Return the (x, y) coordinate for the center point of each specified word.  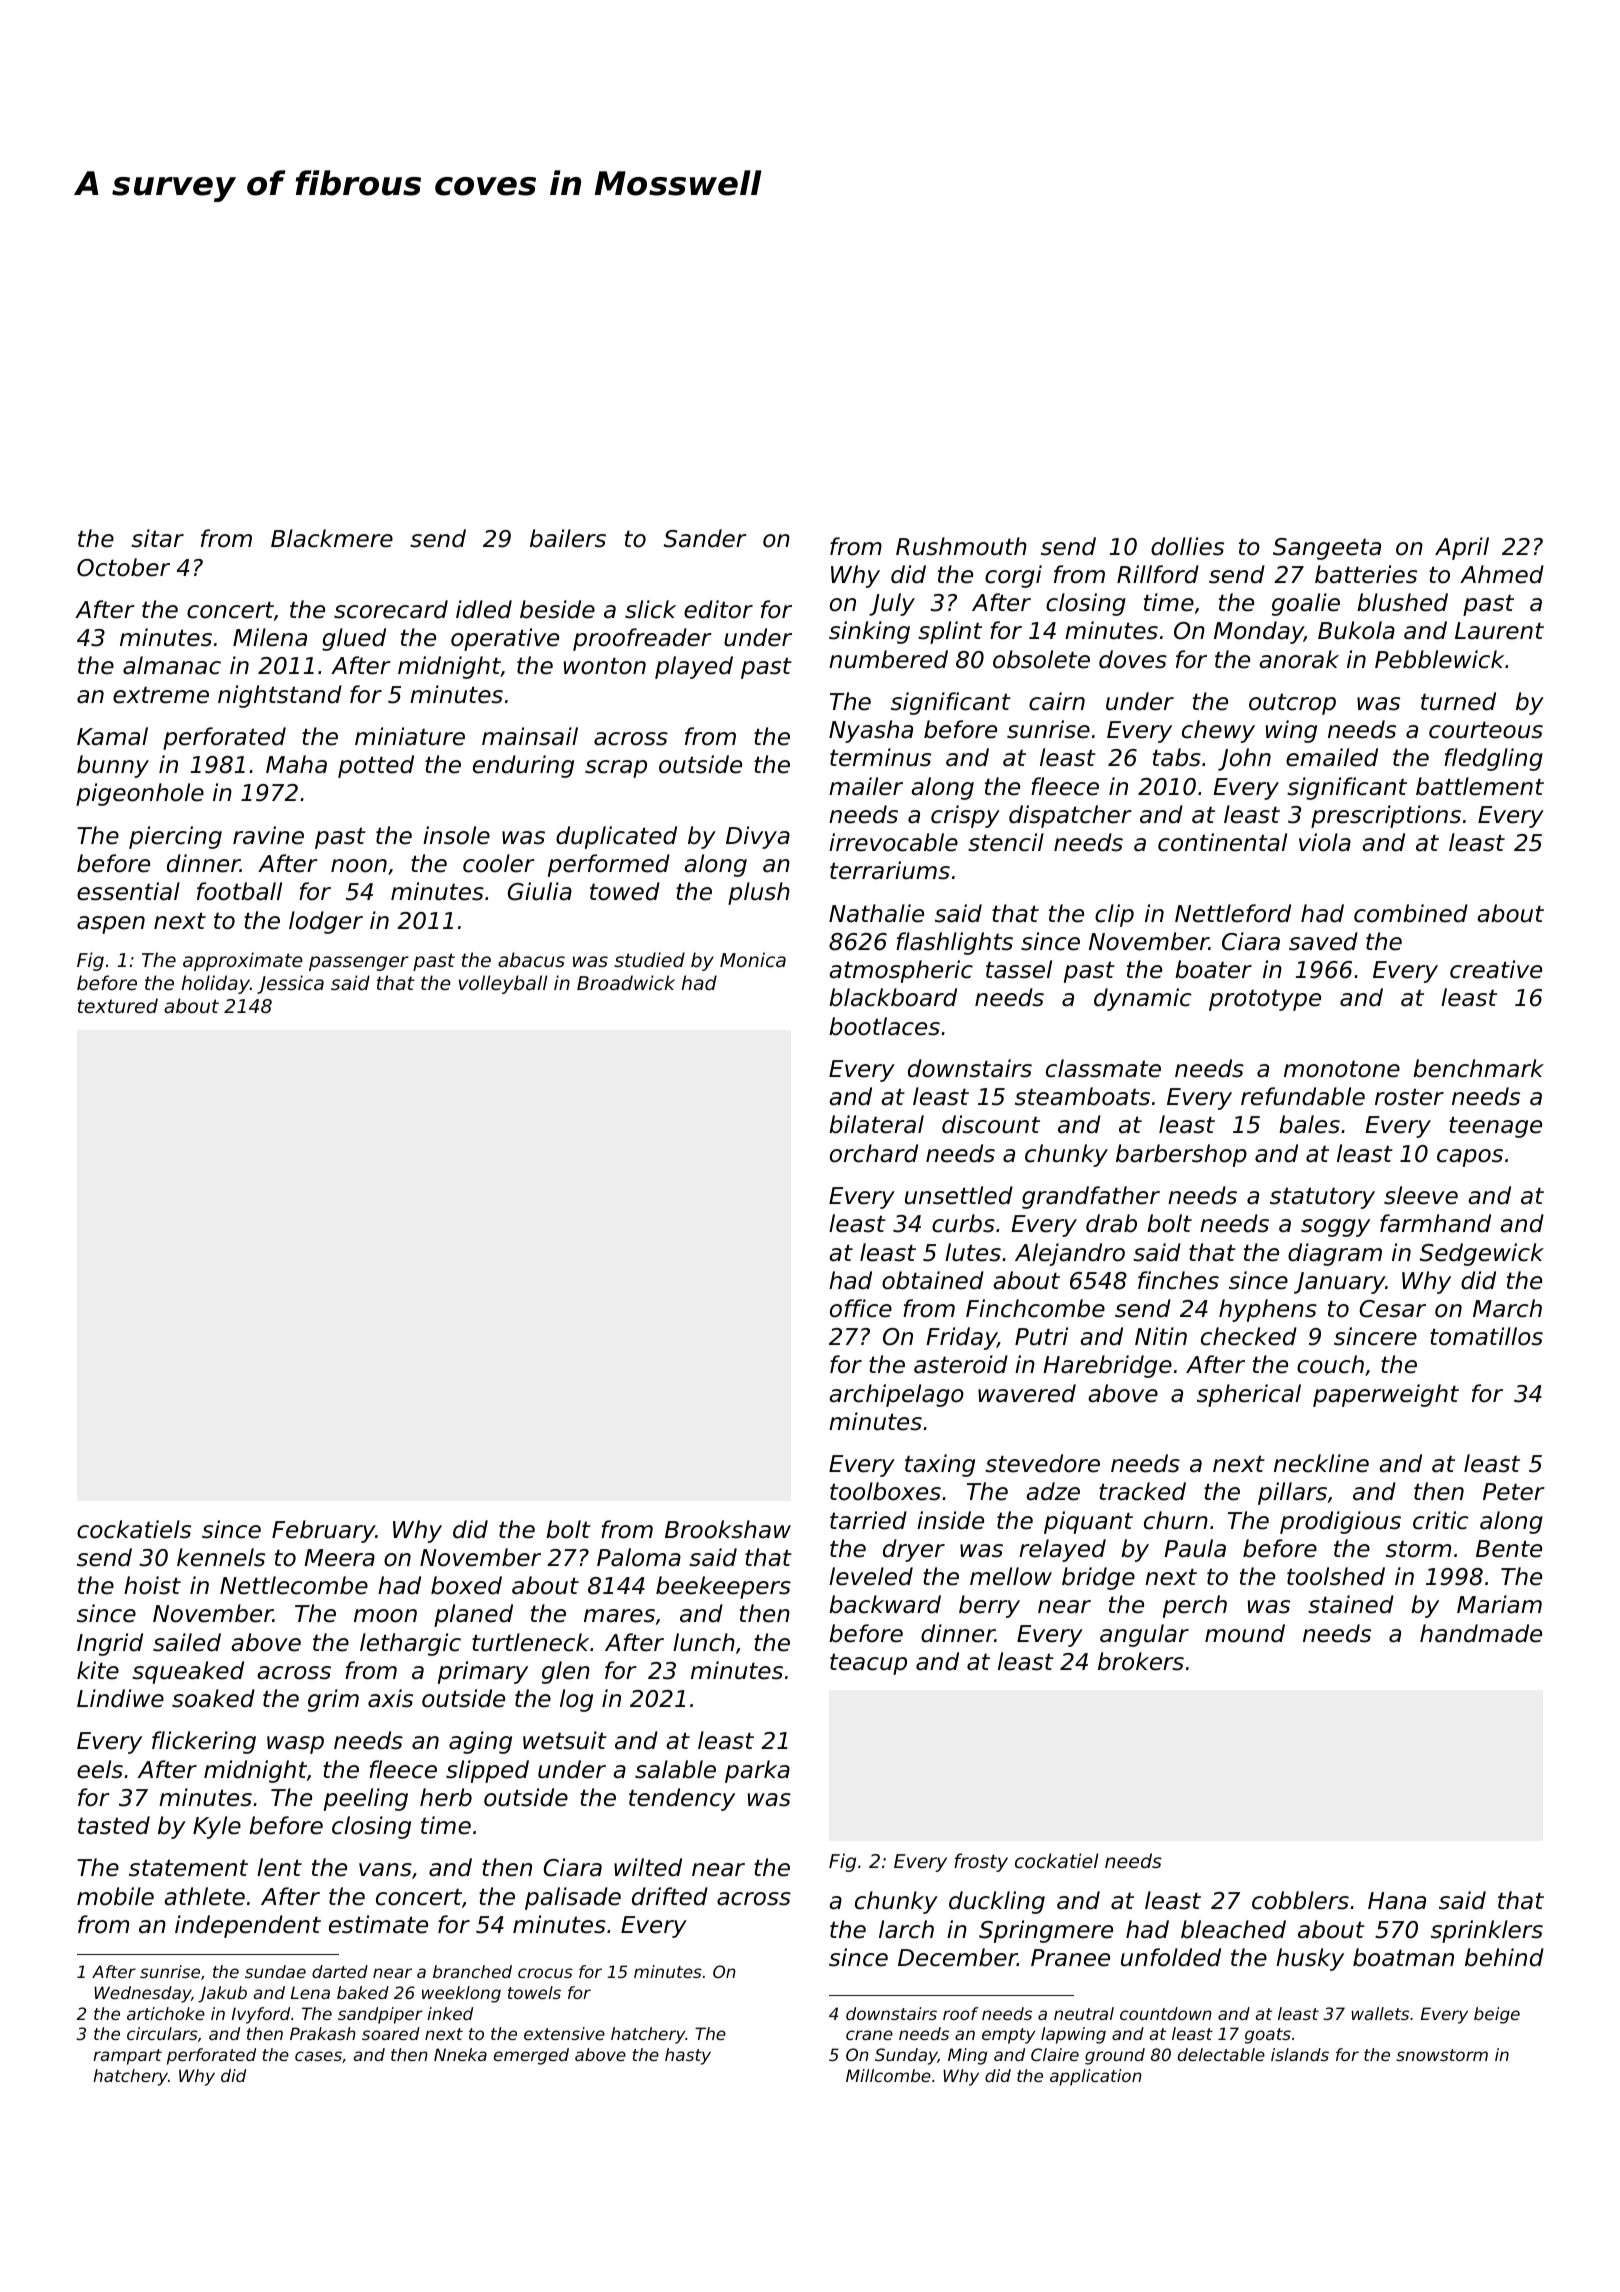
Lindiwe (120, 1698)
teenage (1495, 1127)
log (576, 1700)
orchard (874, 1153)
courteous (1486, 730)
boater (1213, 969)
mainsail (530, 736)
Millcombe (888, 2075)
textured (118, 1005)
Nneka (460, 2054)
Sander (705, 538)
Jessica (290, 984)
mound (1245, 1633)
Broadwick (626, 982)
